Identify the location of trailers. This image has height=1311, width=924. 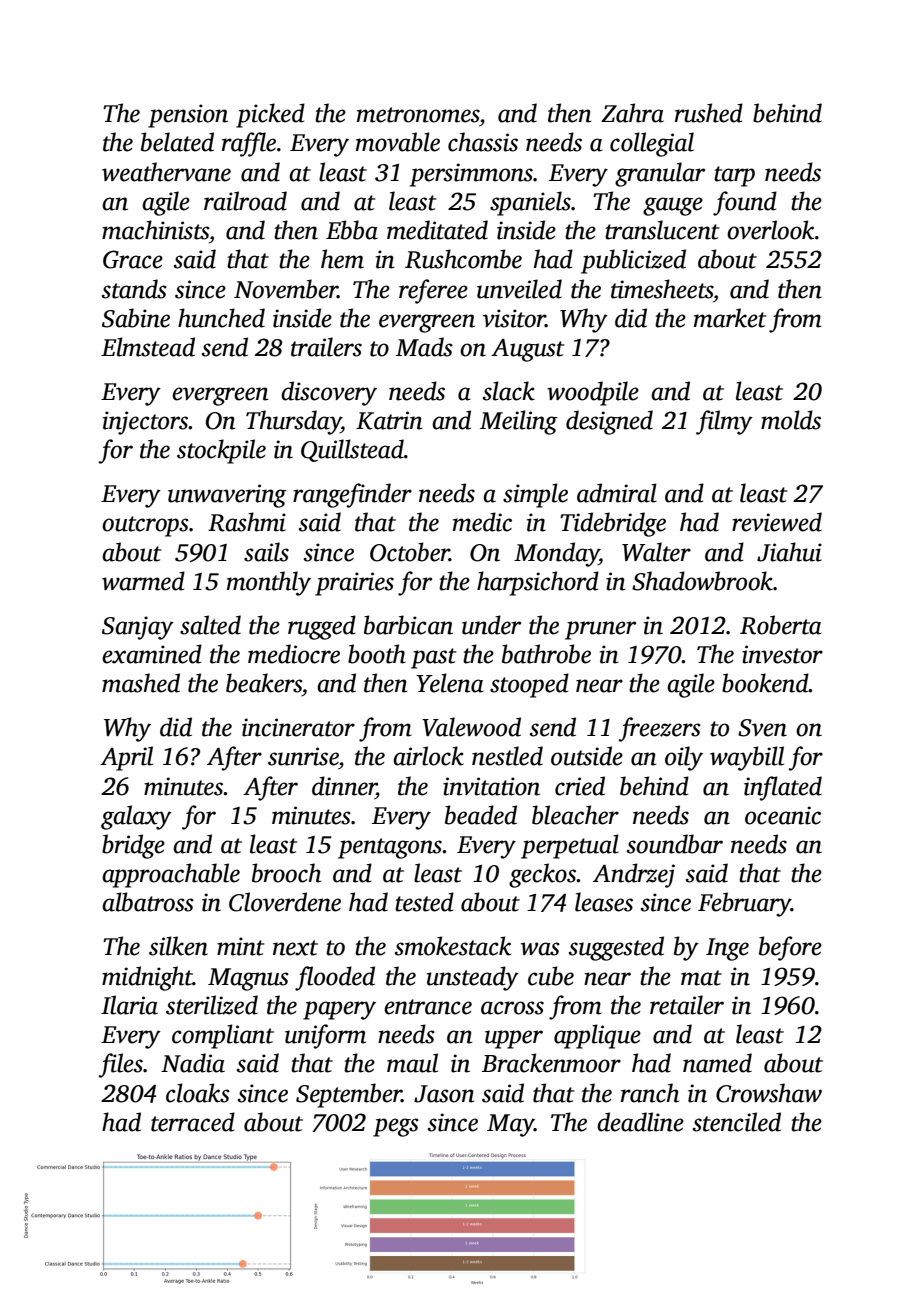
(326, 347).
